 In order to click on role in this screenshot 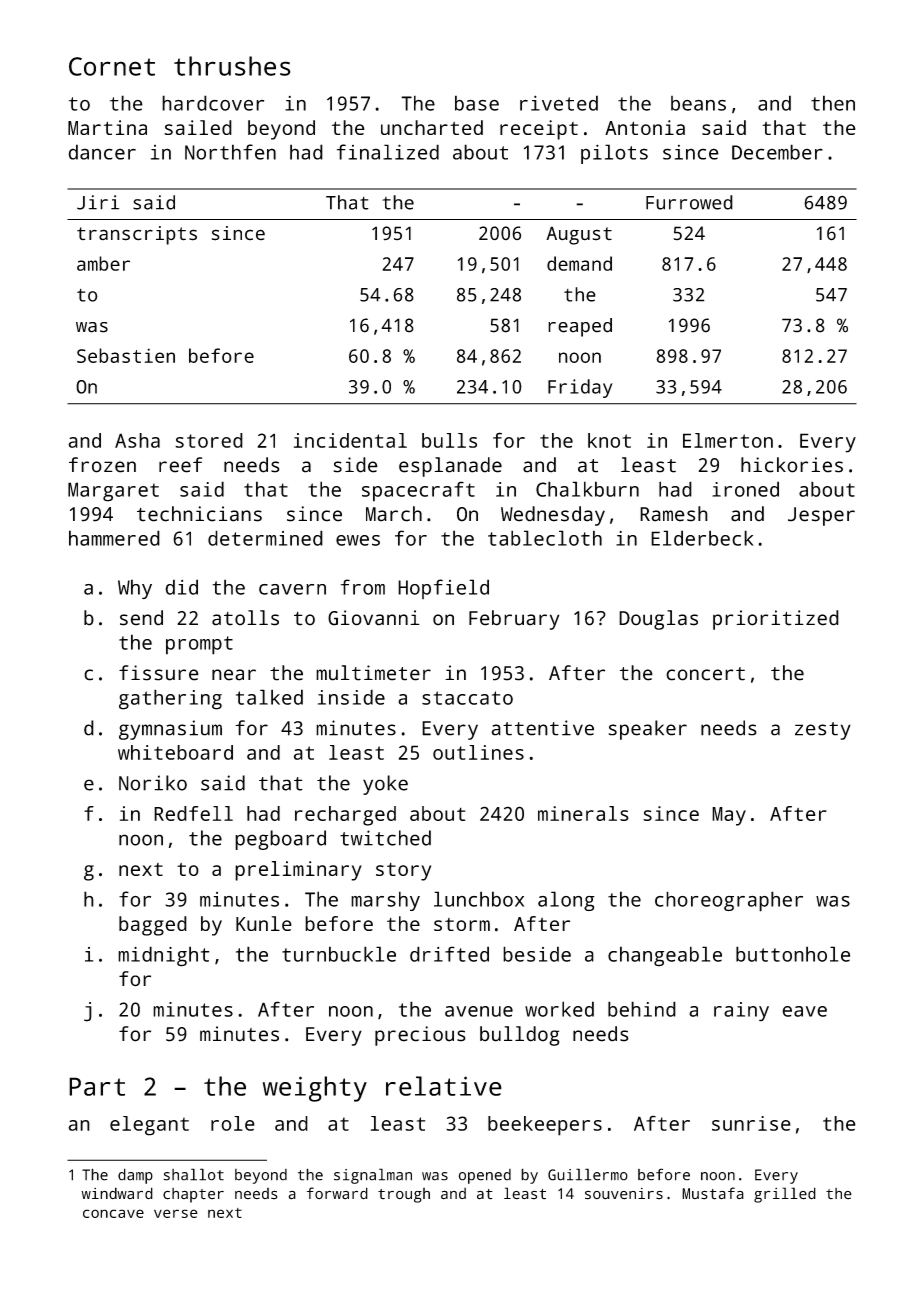, I will do `click(233, 1123)`.
